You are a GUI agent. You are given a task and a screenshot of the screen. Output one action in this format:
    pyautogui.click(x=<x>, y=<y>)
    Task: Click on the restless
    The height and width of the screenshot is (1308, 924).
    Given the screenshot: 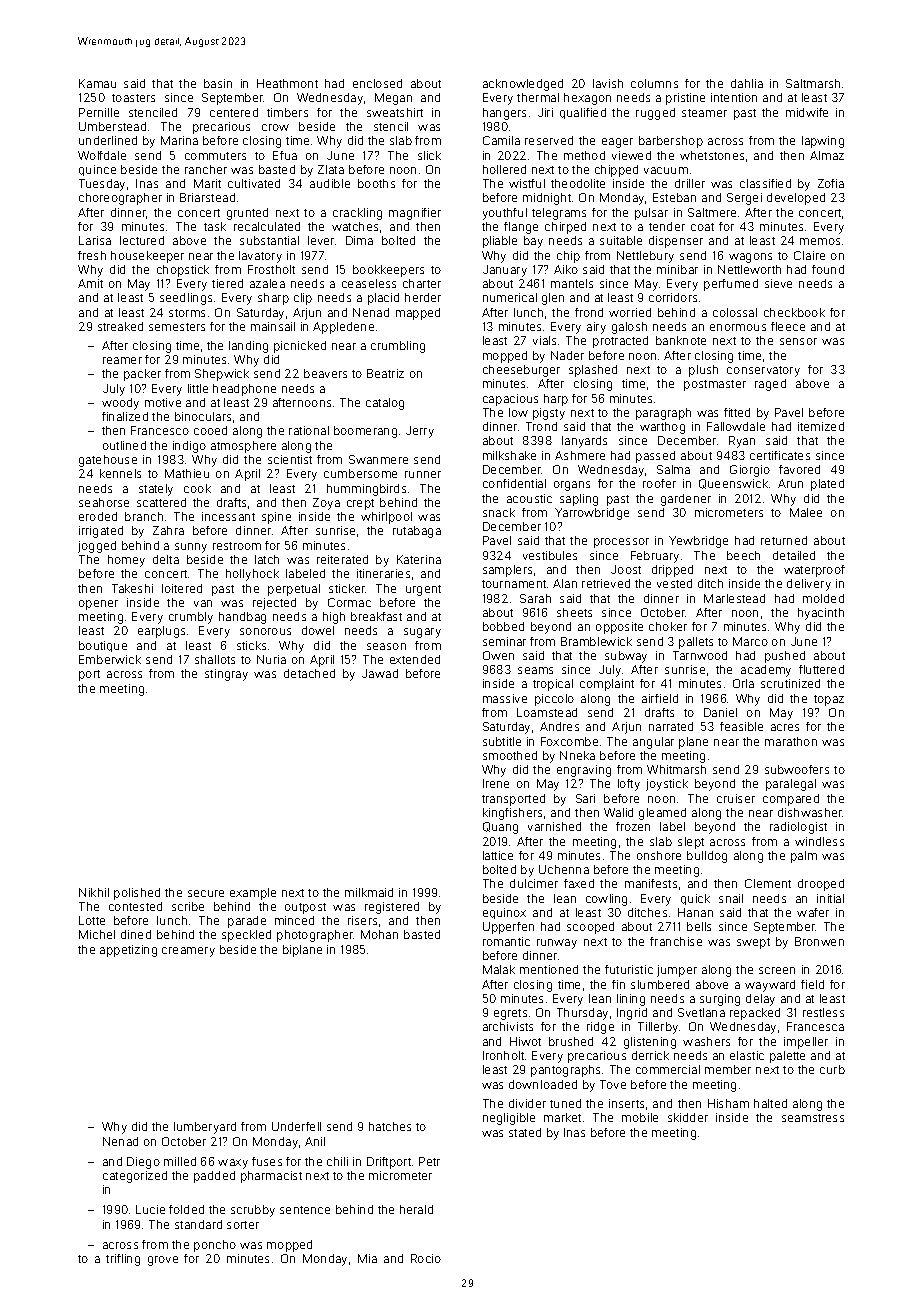 What is the action you would take?
    pyautogui.click(x=823, y=1012)
